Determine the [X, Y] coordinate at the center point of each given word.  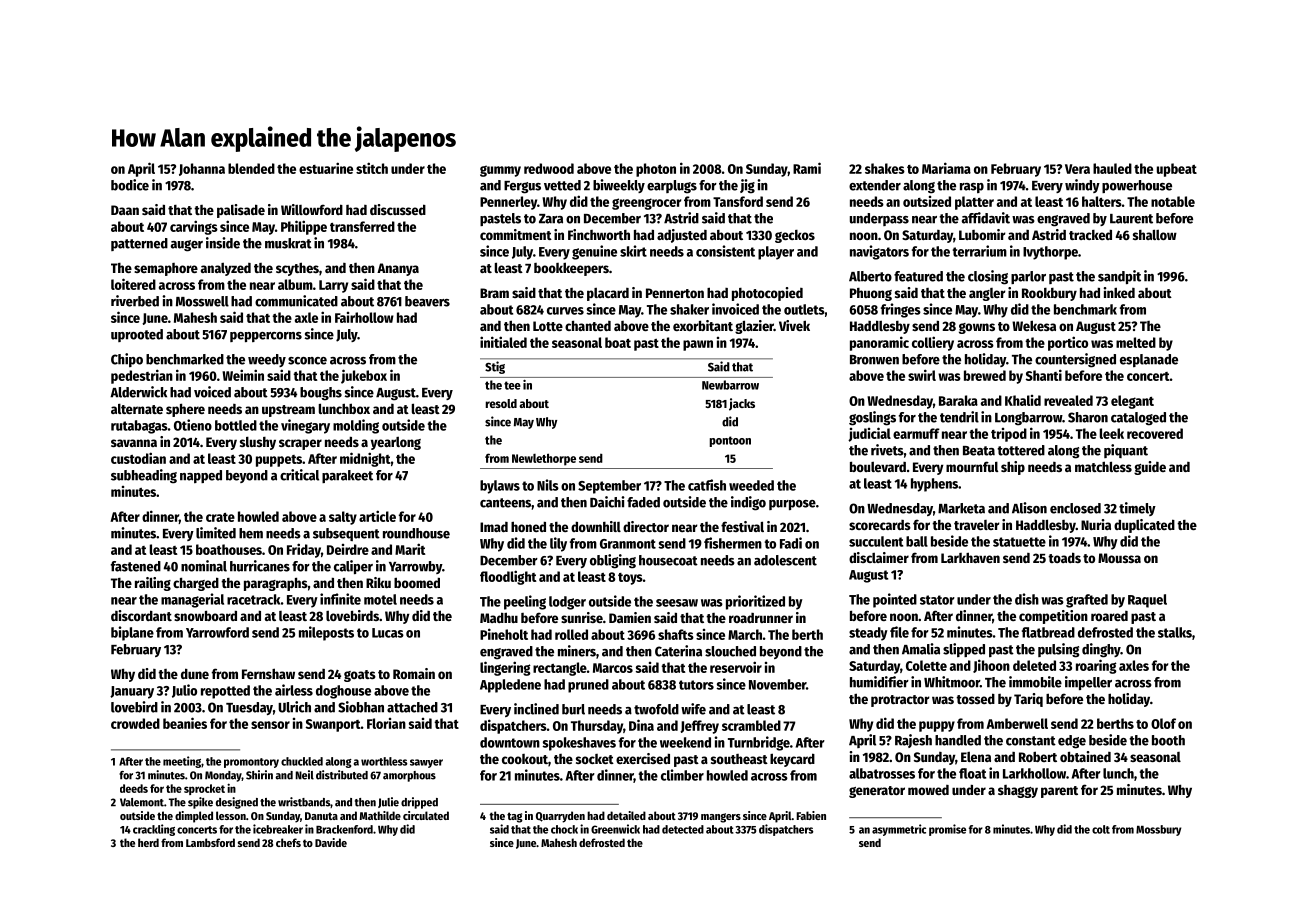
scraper [300, 444]
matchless [1103, 466]
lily [558, 544]
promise [947, 830]
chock [564, 829]
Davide [331, 842]
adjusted [682, 236]
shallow [1155, 234]
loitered [133, 284]
